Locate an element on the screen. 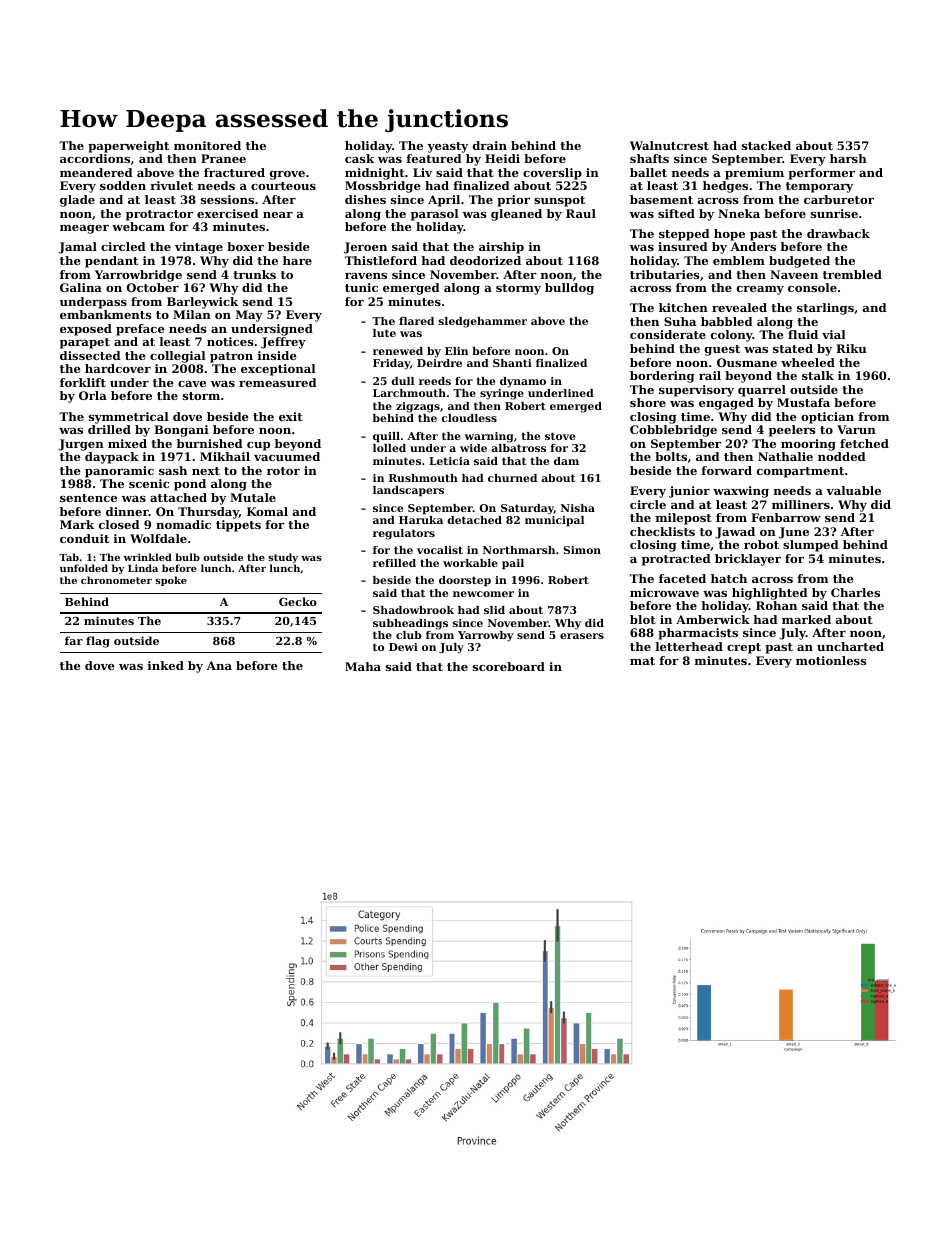 The image size is (952, 1233). bolts is located at coordinates (671, 456).
